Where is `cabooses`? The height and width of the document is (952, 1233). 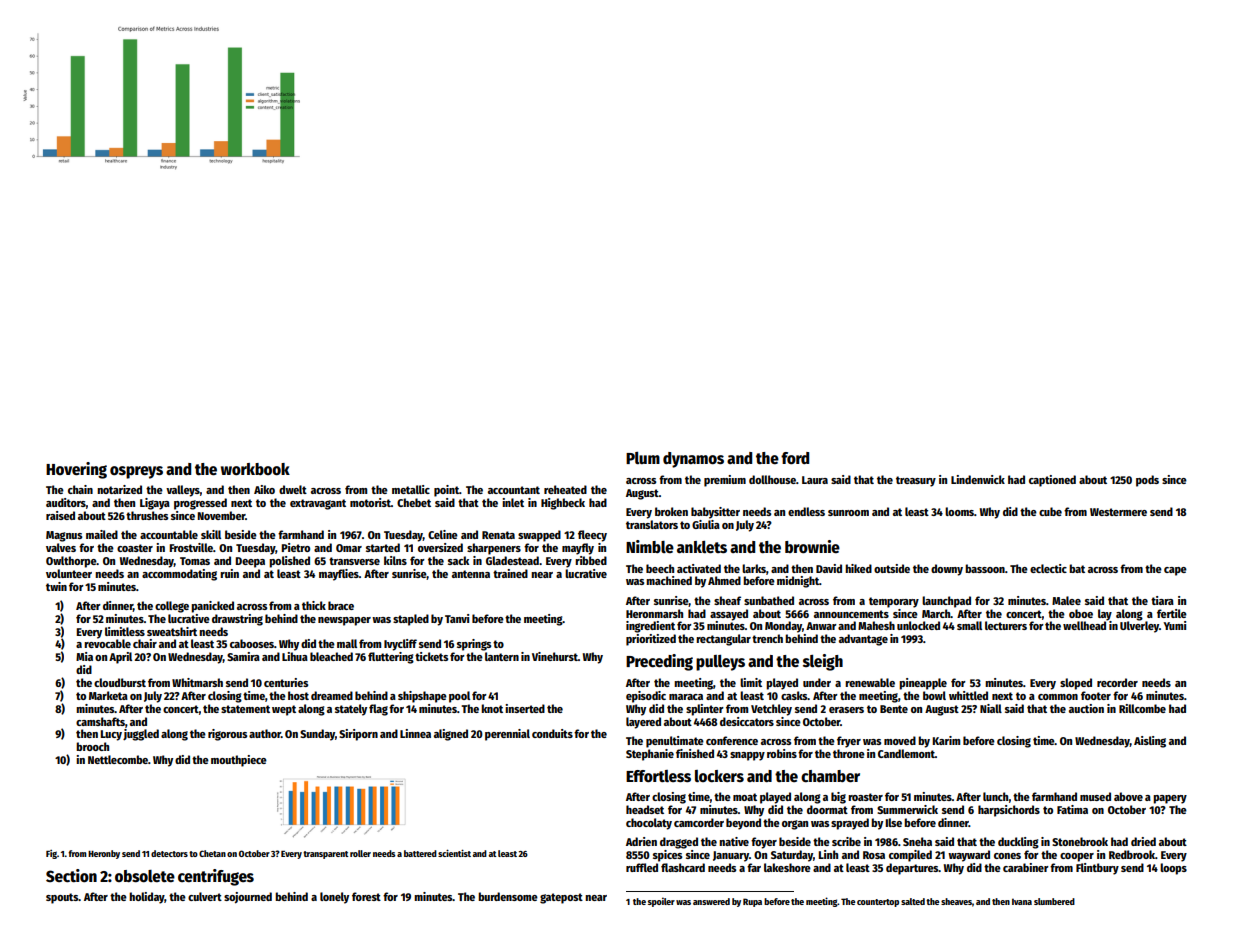
cabooses is located at coordinates (252, 643).
